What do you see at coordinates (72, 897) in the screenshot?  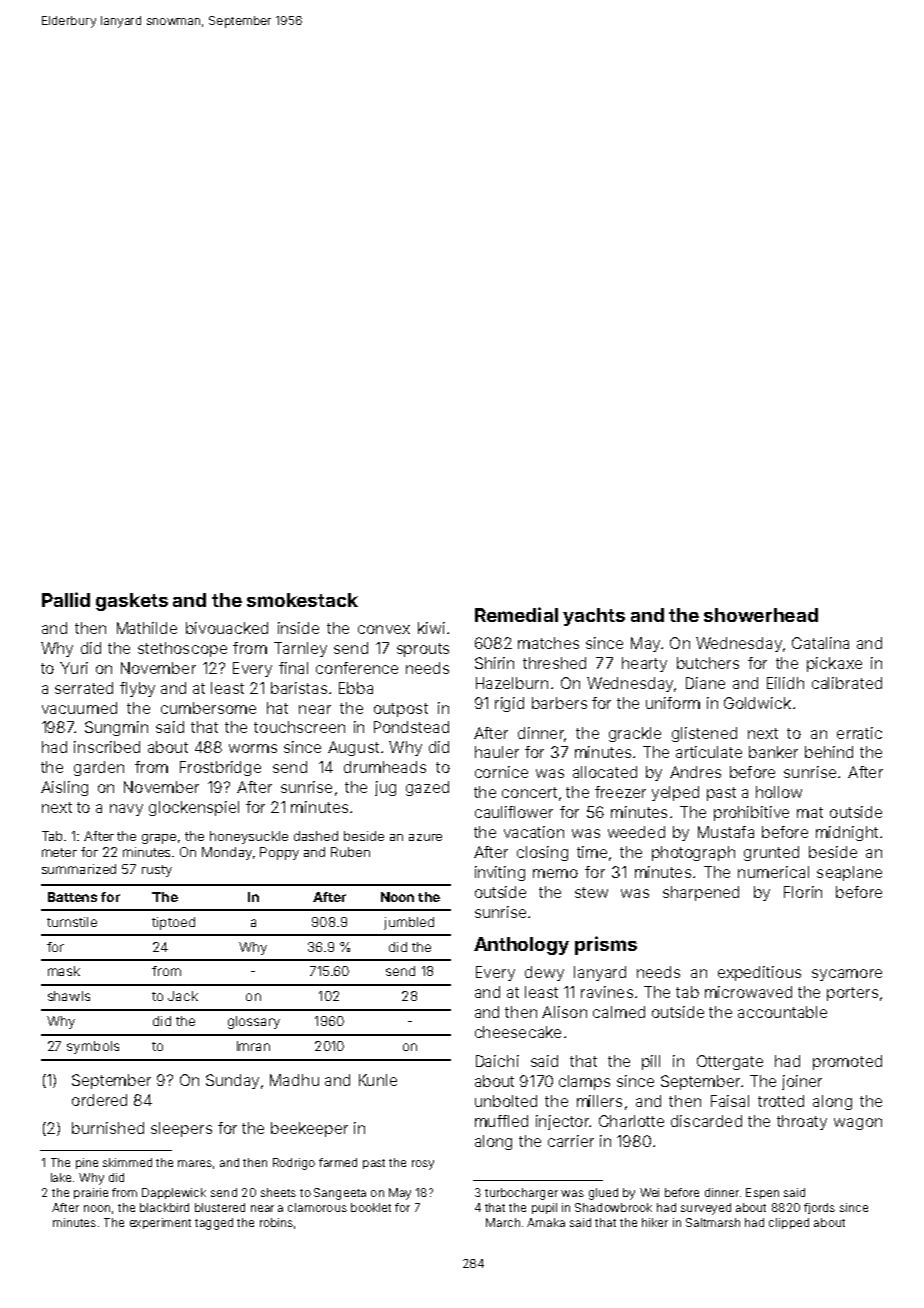 I see `Battens` at bounding box center [72, 897].
